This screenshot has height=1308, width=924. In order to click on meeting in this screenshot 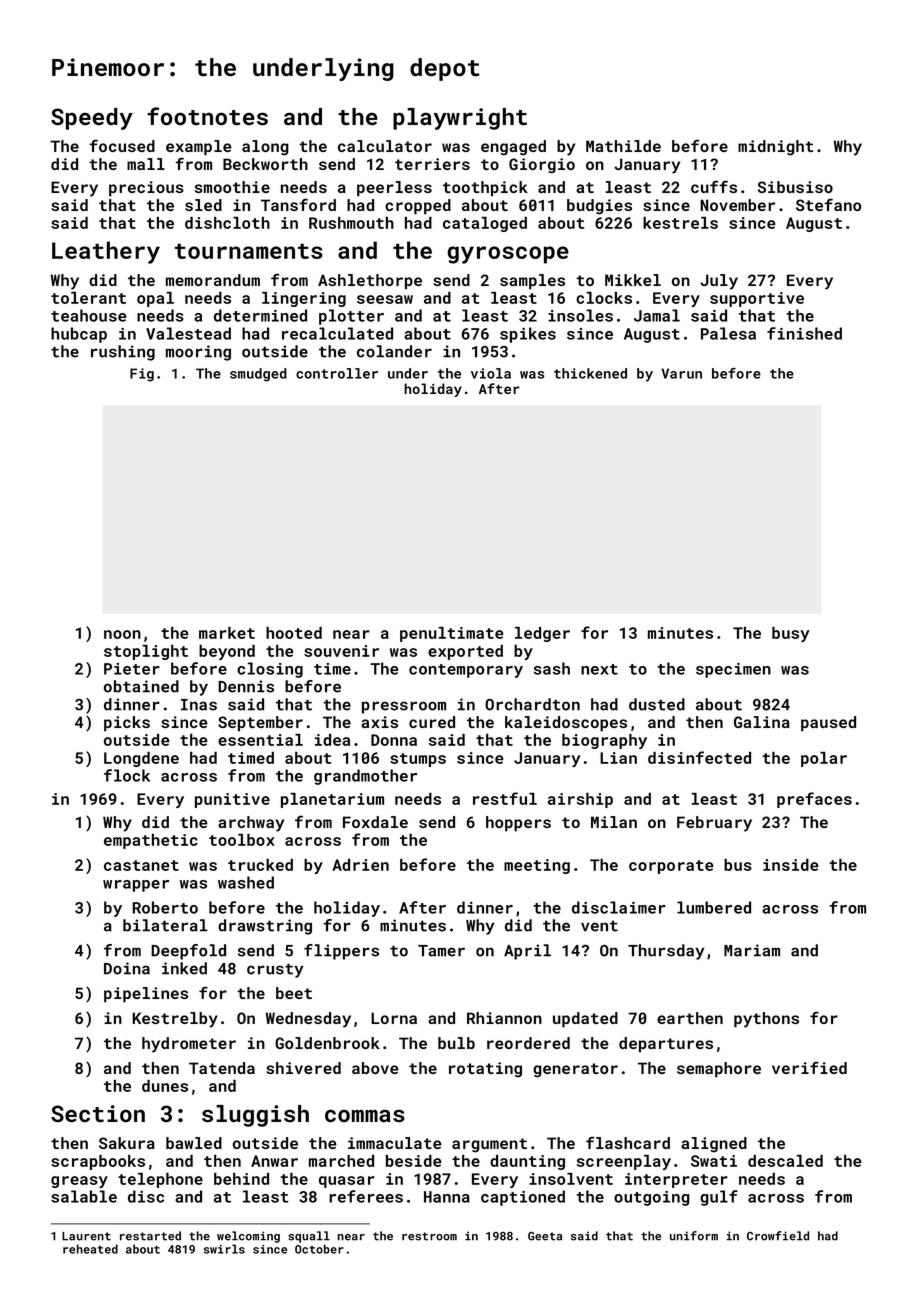, I will do `click(537, 866)`.
